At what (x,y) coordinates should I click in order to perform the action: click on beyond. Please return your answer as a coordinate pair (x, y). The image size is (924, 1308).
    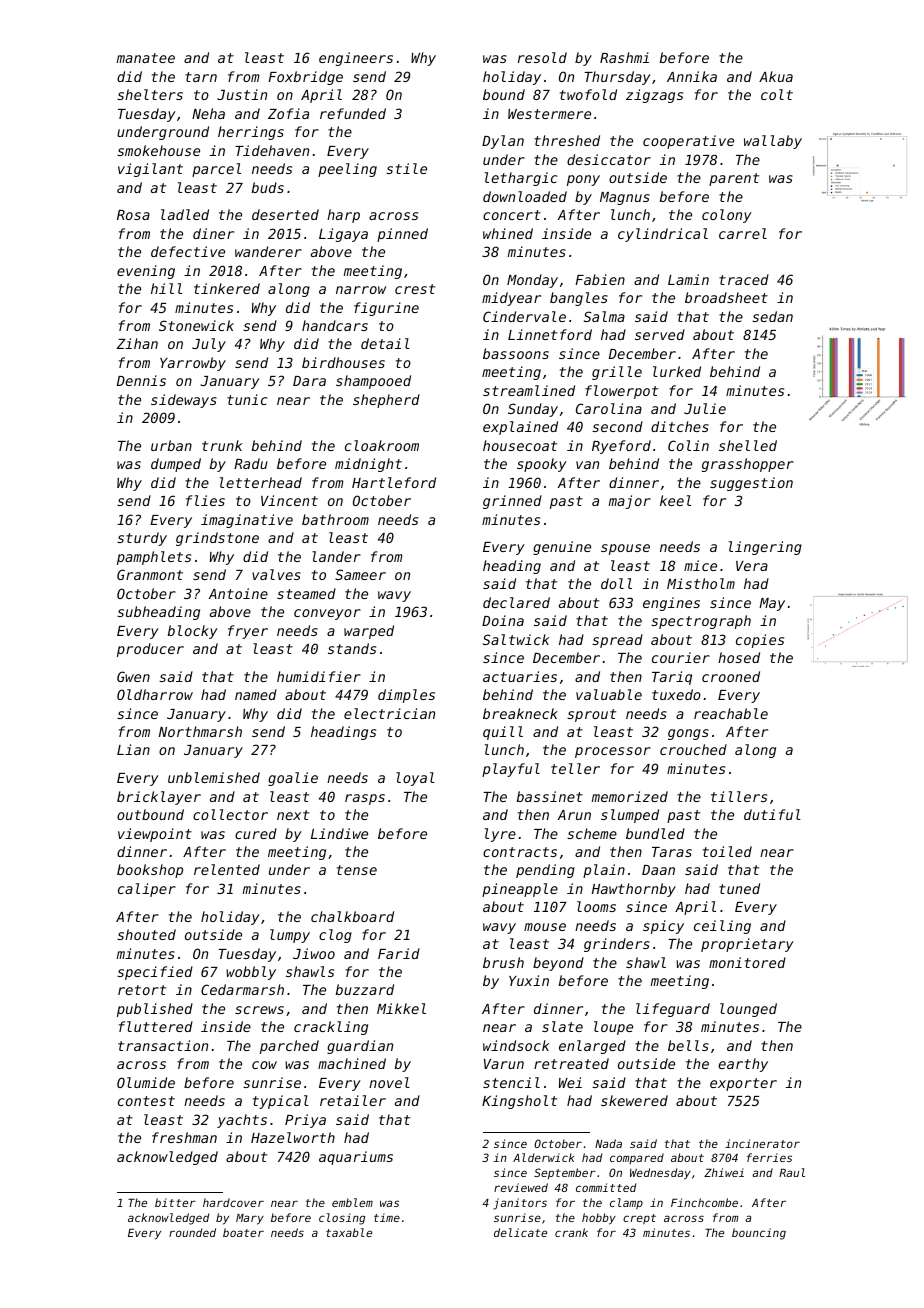
    Looking at the image, I should click on (558, 964).
